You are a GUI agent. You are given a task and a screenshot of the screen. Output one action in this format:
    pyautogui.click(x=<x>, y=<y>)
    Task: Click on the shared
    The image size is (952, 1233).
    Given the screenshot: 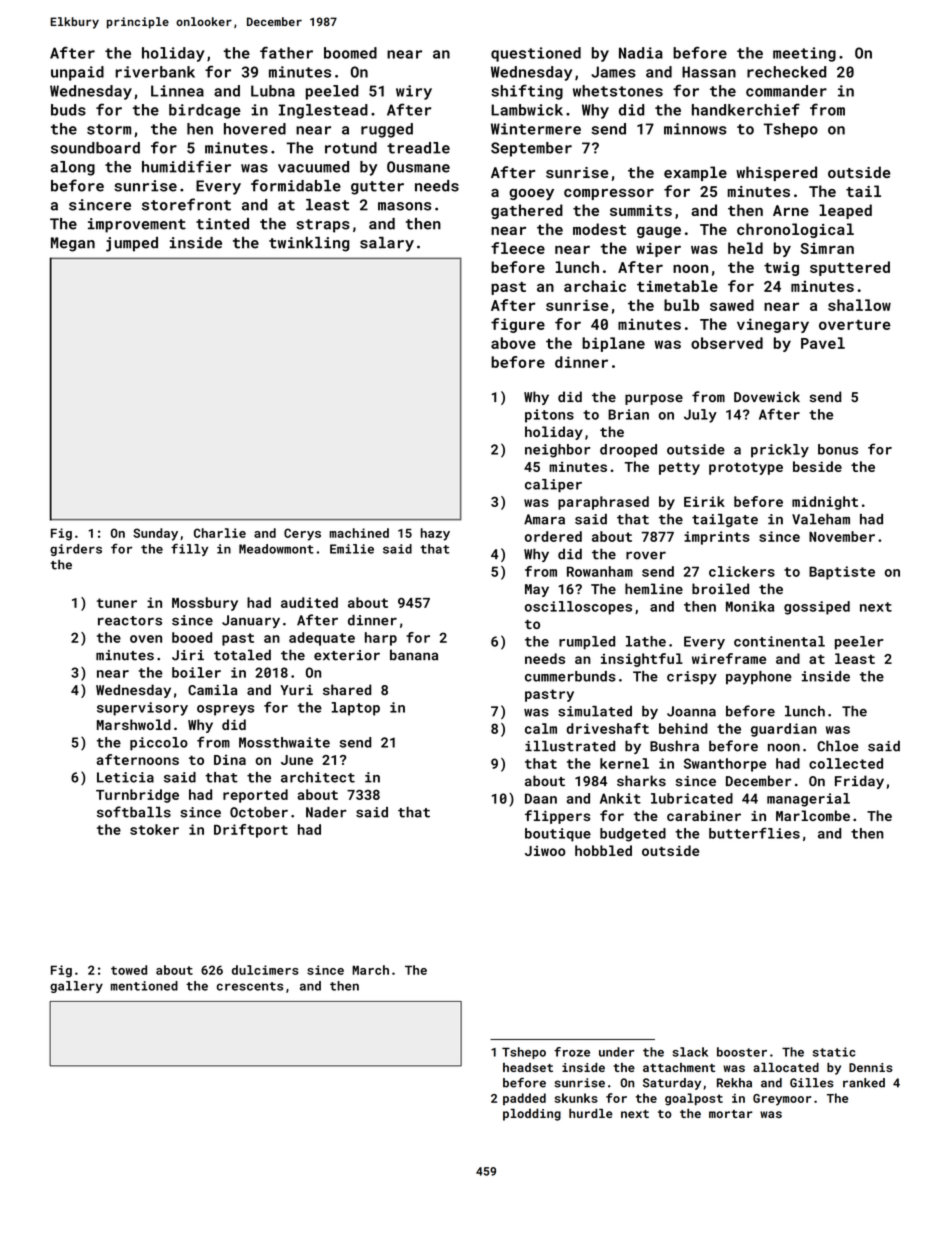 What is the action you would take?
    pyautogui.click(x=347, y=689)
